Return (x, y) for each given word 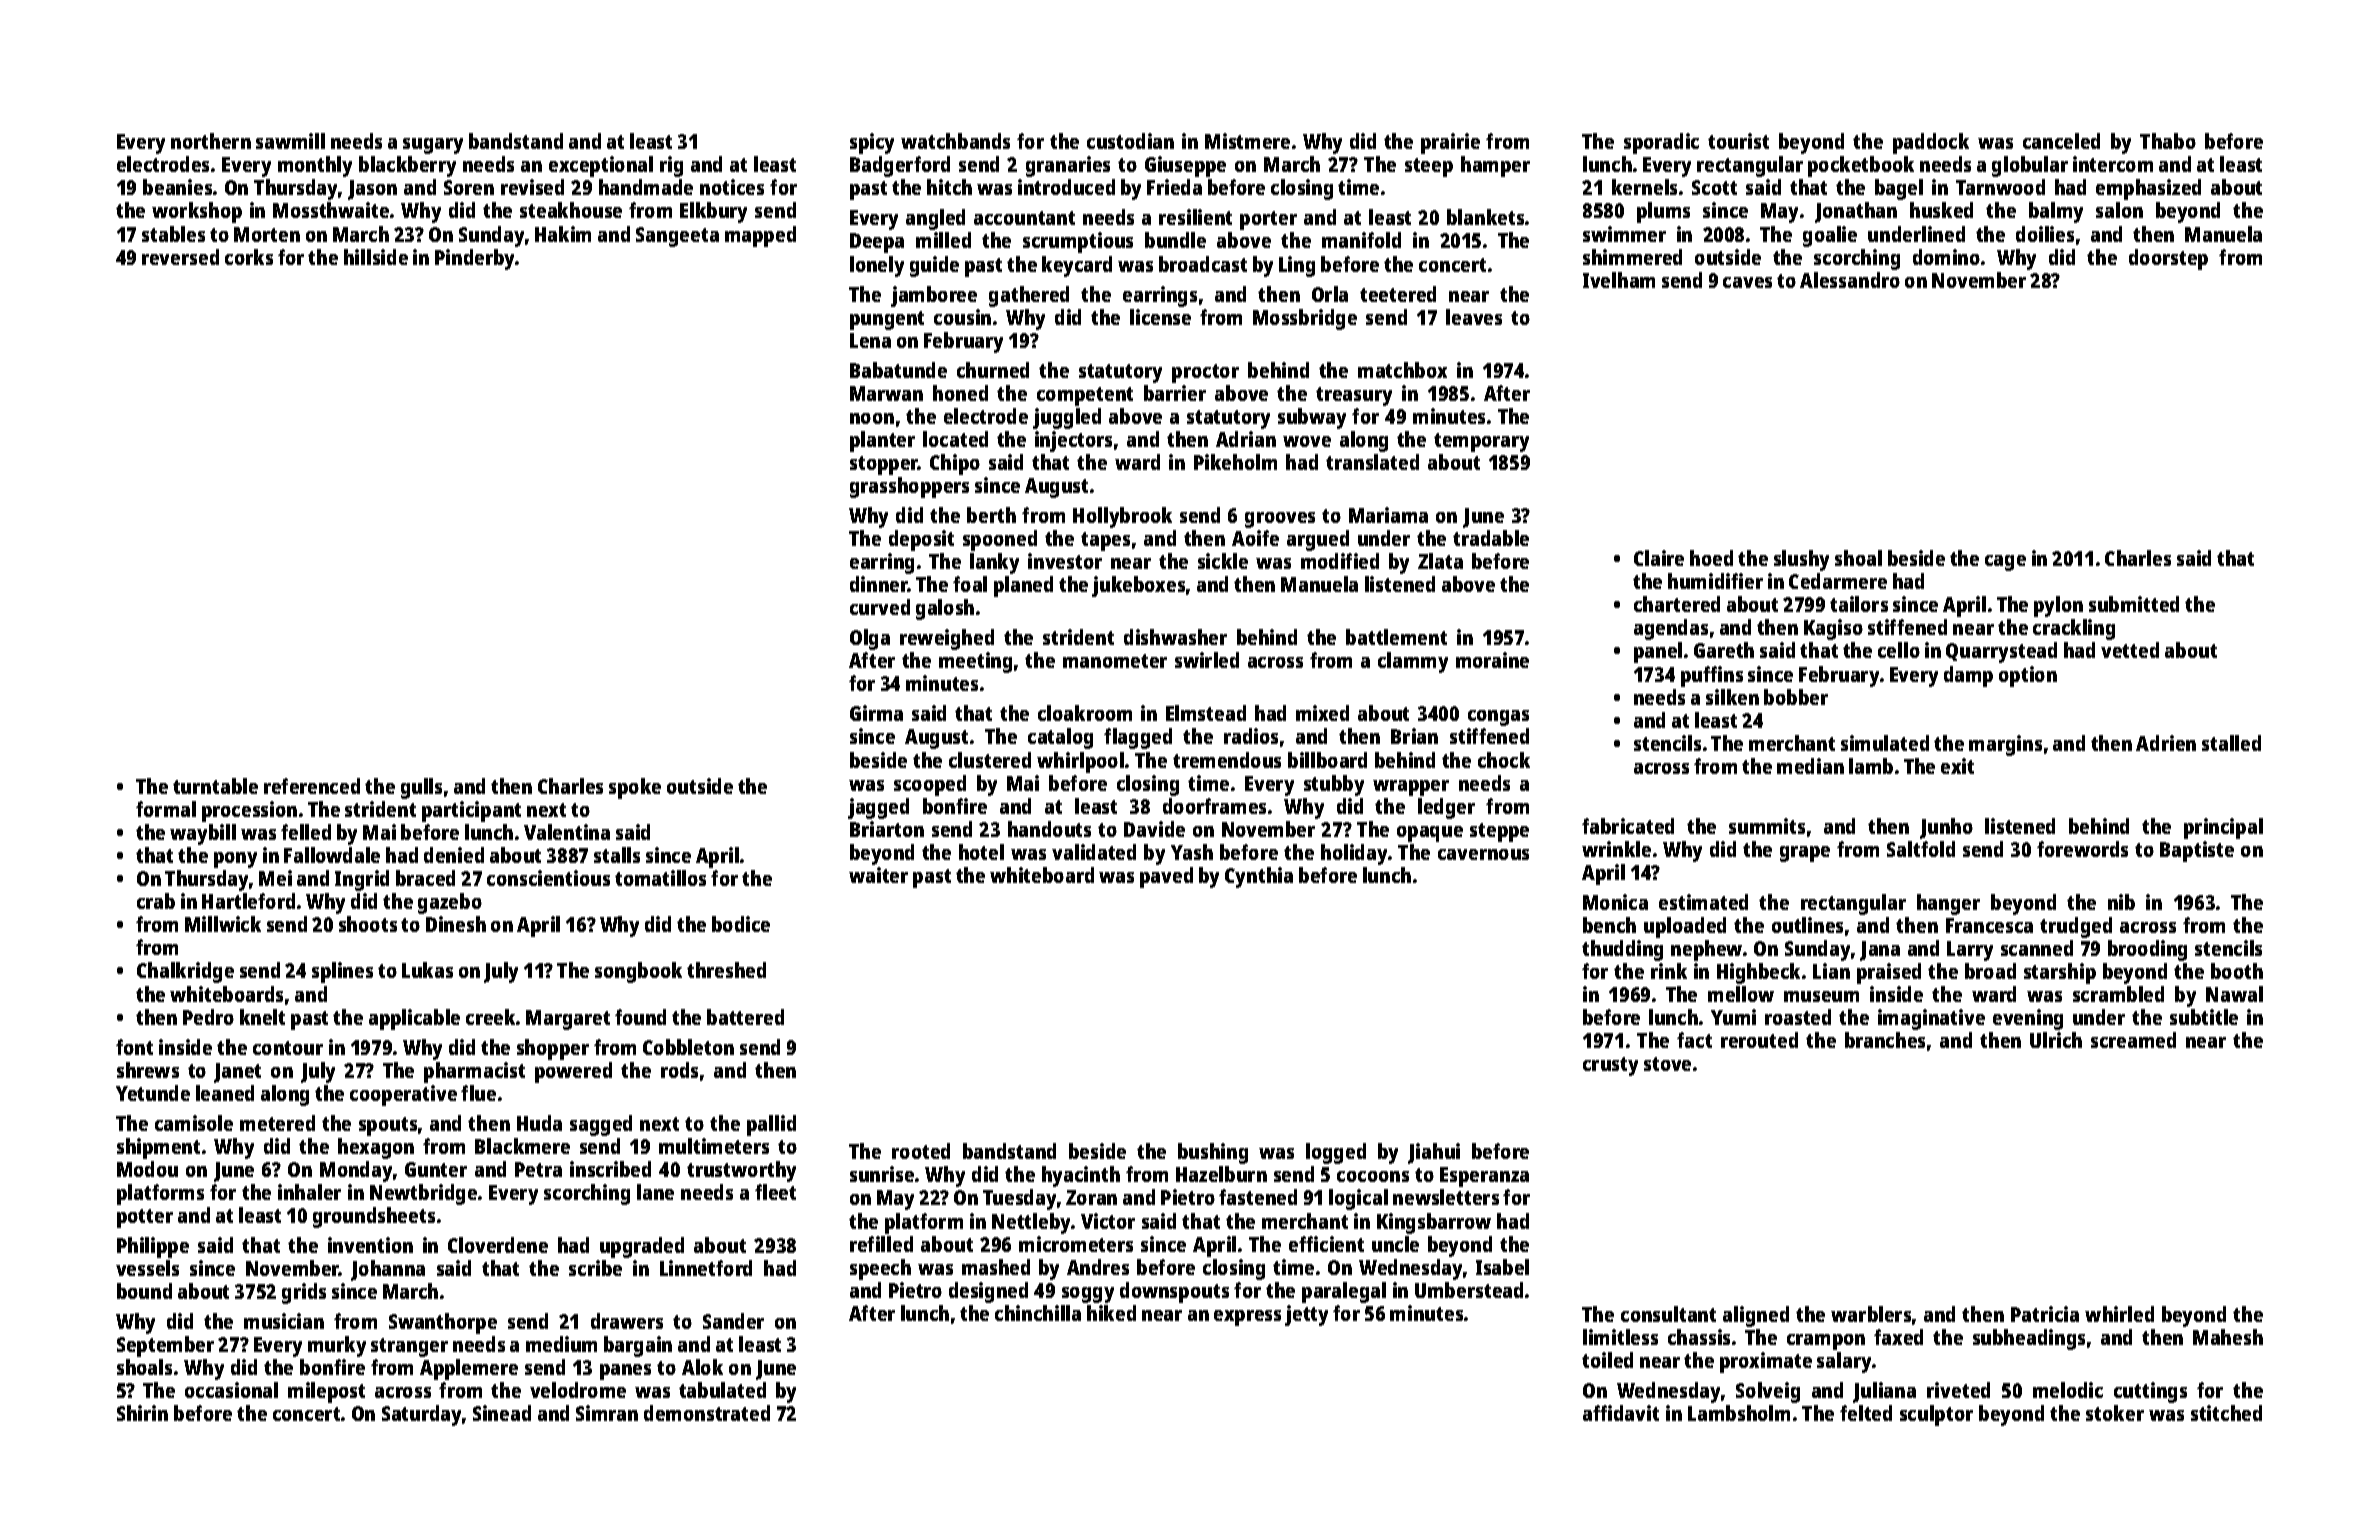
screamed (2133, 1040)
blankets (1485, 217)
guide (934, 266)
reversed (180, 257)
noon (872, 418)
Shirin (142, 1413)
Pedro (208, 1017)
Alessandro (1850, 280)
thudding (1622, 950)
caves (1747, 282)
